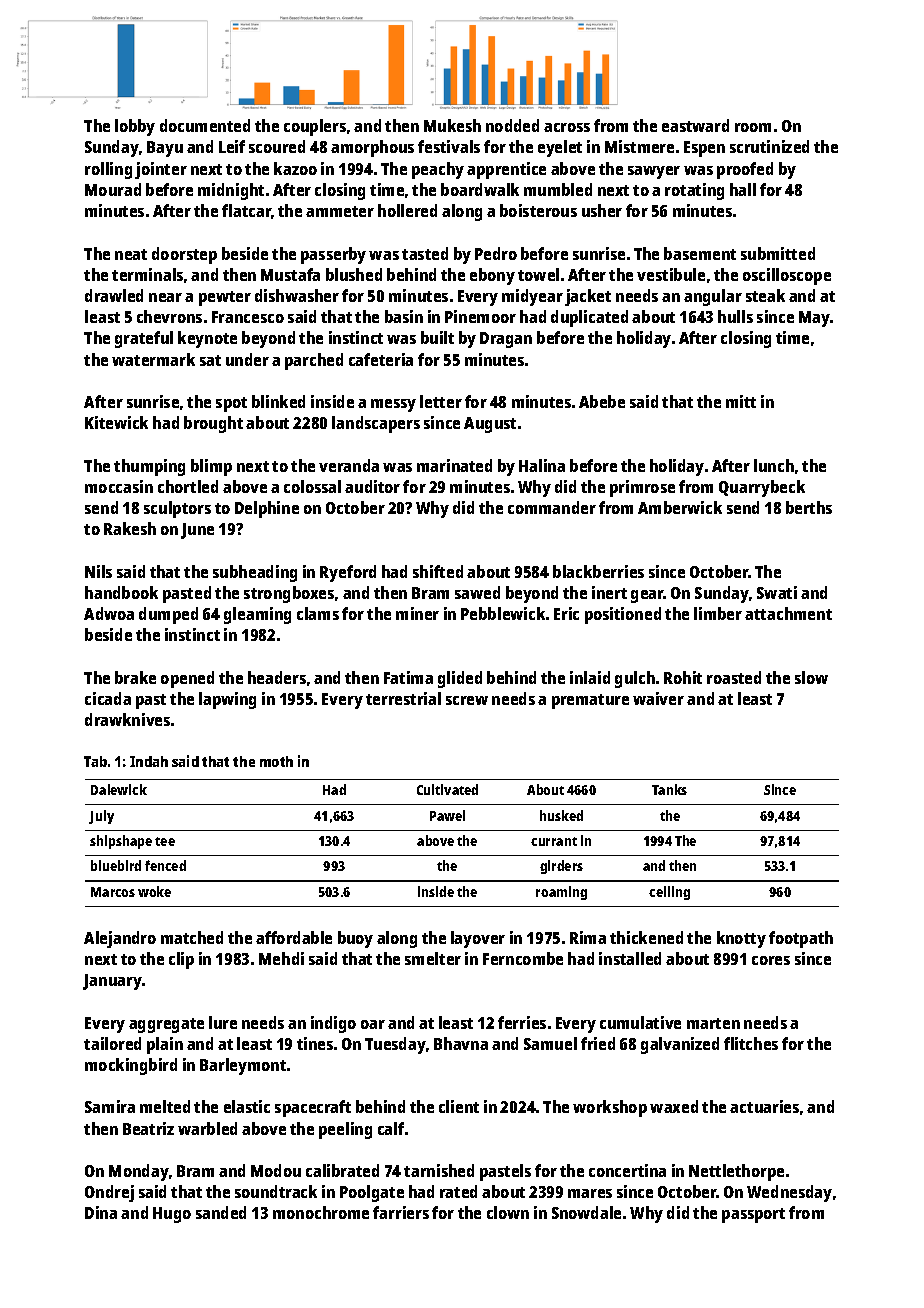 Image resolution: width=924 pixels, height=1308 pixels. Describe the element at coordinates (101, 1212) in the screenshot. I see `Dina` at that location.
